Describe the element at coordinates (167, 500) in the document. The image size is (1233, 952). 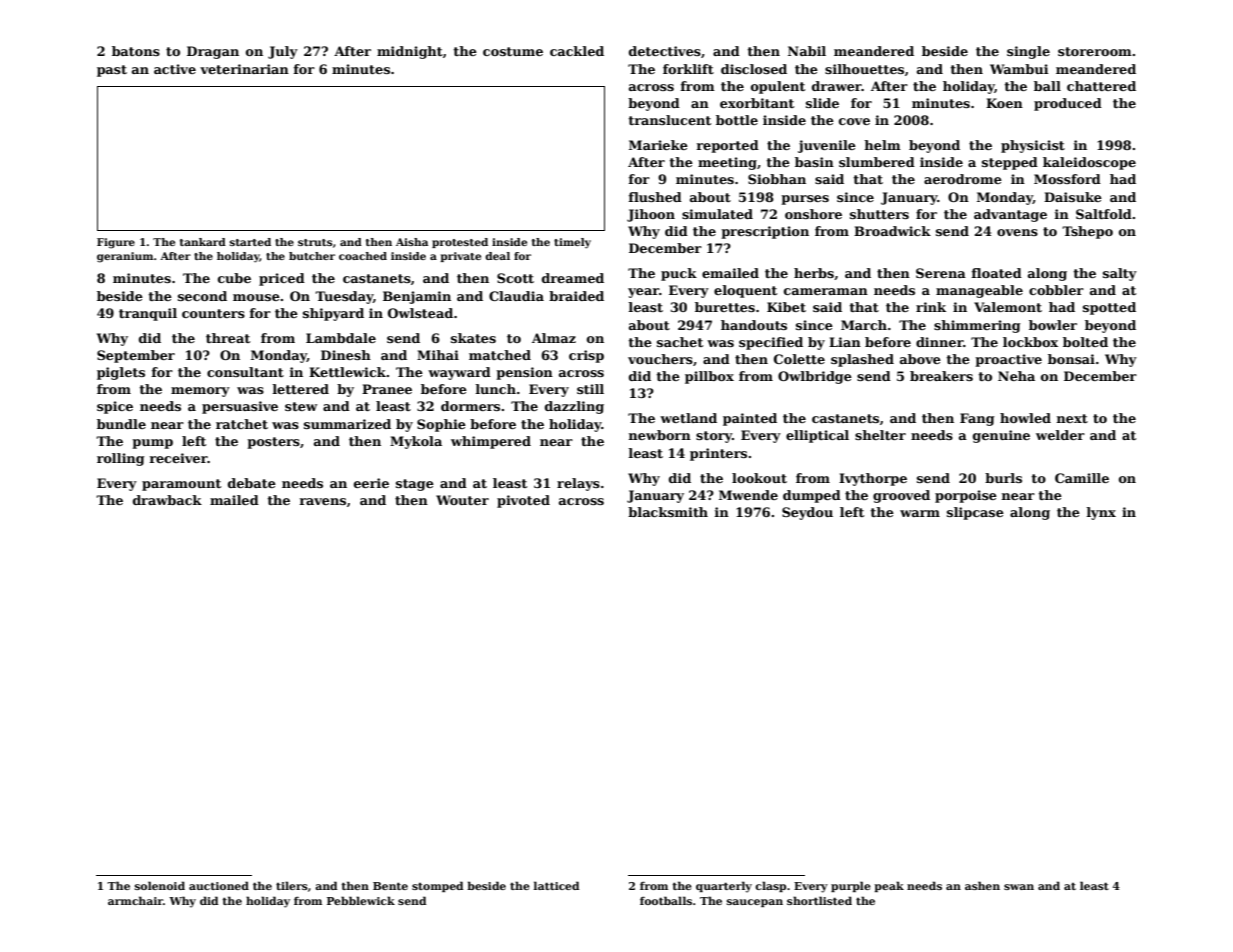
I see `drawback` at that location.
